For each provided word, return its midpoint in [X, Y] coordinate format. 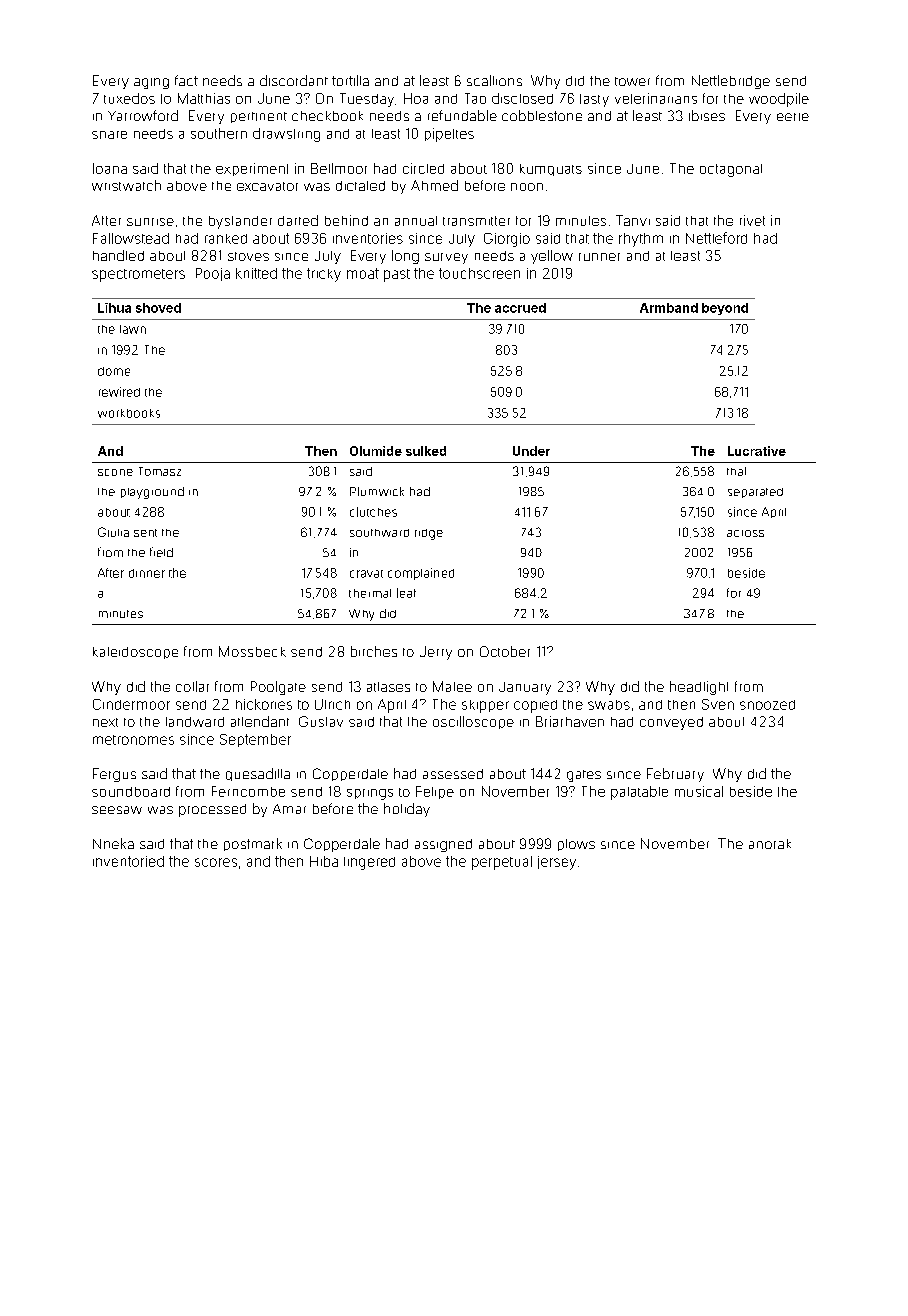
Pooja [213, 274]
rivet [752, 220]
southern [219, 133]
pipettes [449, 135]
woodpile [779, 100]
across [745, 533]
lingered [369, 863]
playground [152, 493]
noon [527, 187]
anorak [770, 844]
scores [216, 862]
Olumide [376, 451]
